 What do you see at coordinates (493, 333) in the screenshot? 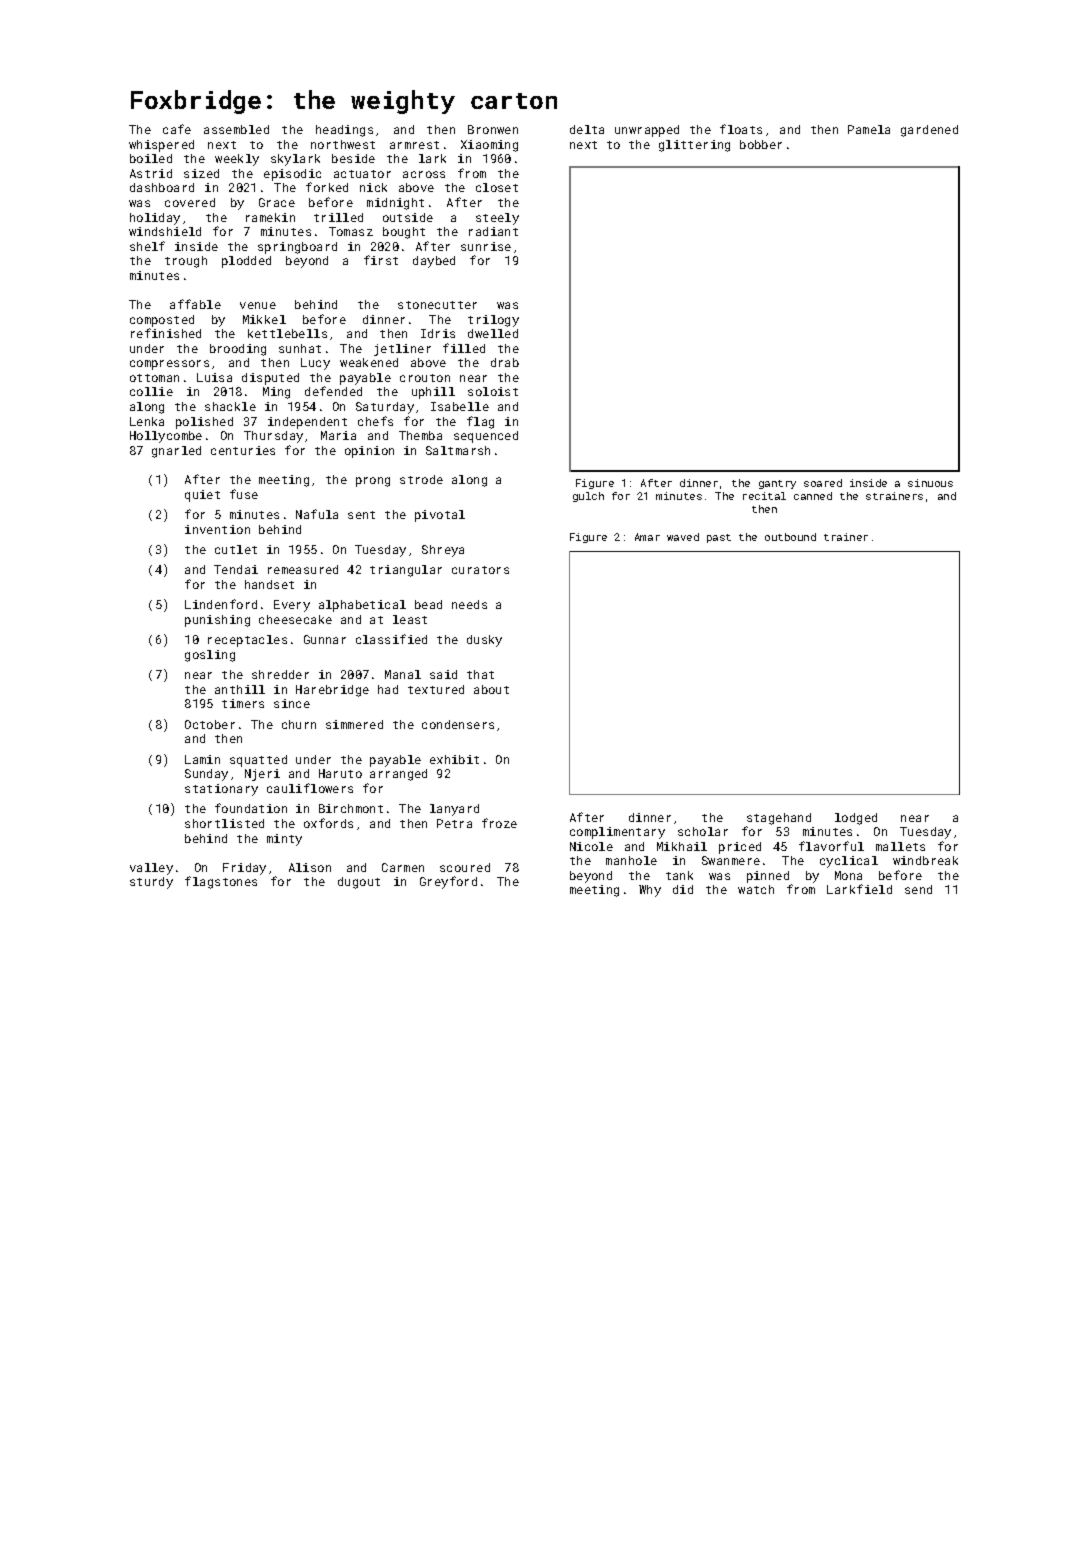
I see `dwelled` at bounding box center [493, 333].
